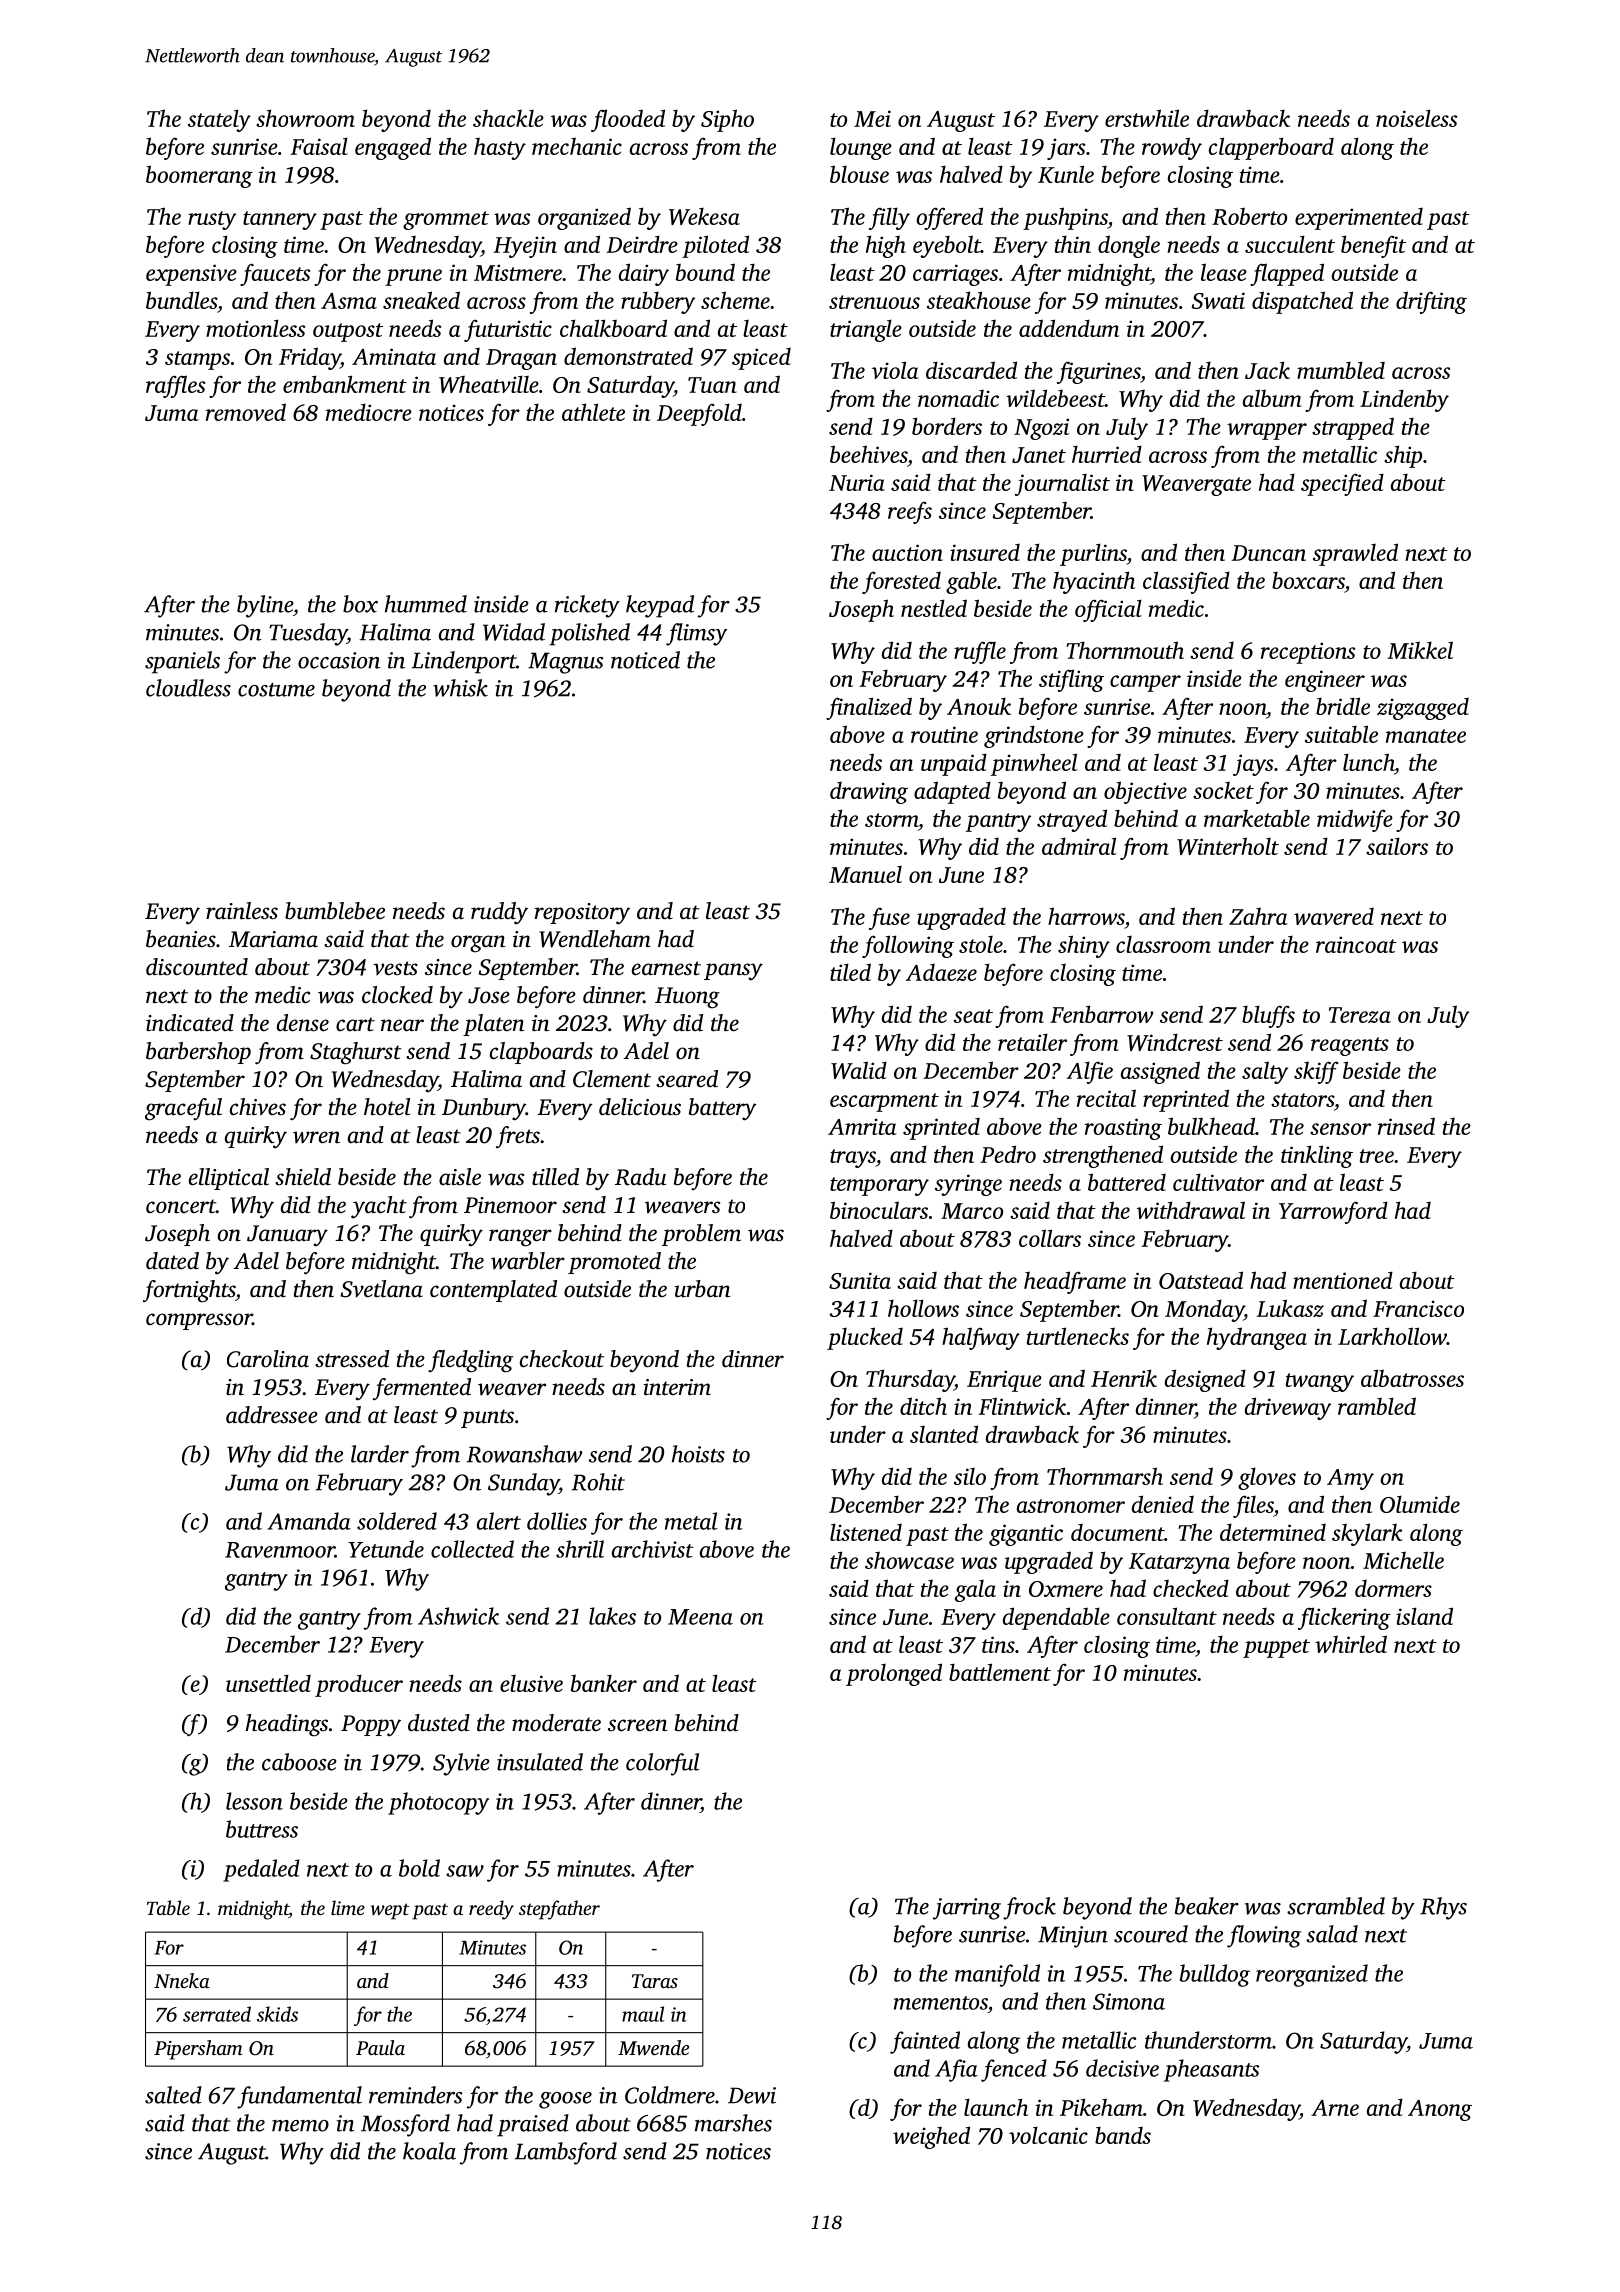  What do you see at coordinates (1147, 118) in the document?
I see `erstwhile` at bounding box center [1147, 118].
